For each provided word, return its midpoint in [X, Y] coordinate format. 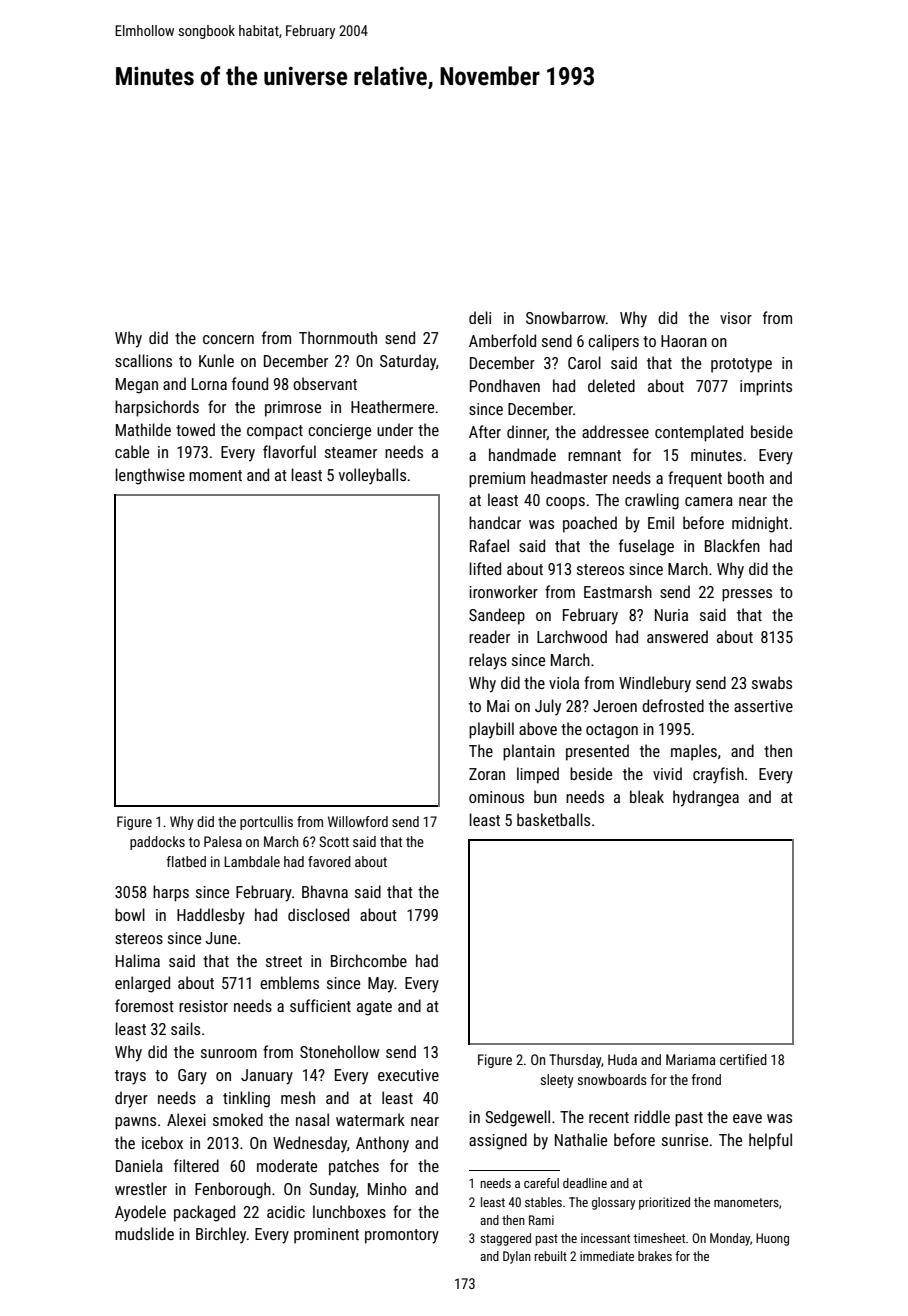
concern [228, 339]
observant [325, 383]
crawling [652, 501]
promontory [402, 1236]
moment [215, 475]
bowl [130, 914]
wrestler [141, 1188]
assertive [763, 706]
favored [329, 861]
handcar [495, 522]
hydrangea [706, 798]
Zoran [487, 774]
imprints [766, 388]
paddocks [157, 843]
